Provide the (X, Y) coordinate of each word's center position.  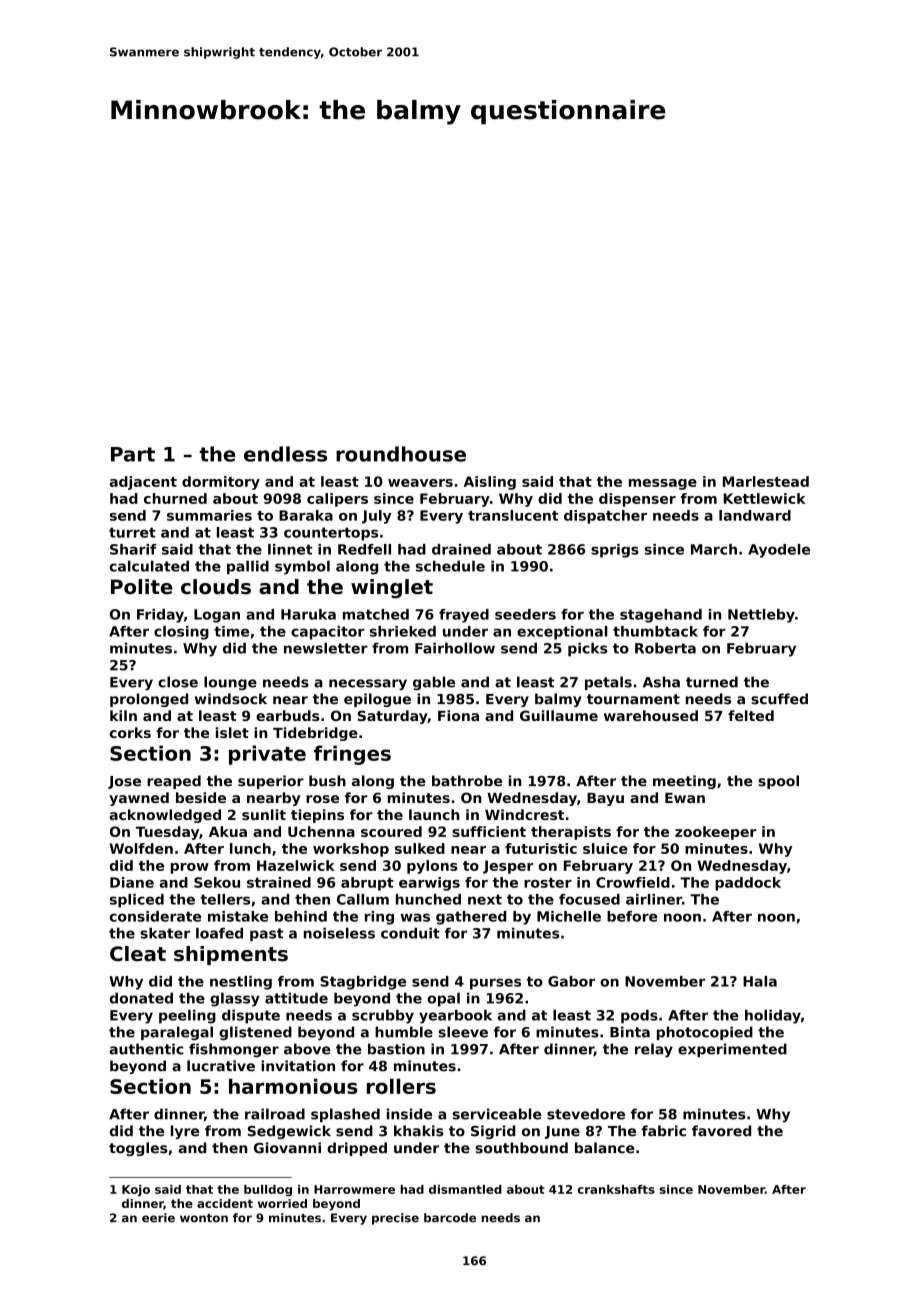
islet (232, 732)
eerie (158, 1218)
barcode (450, 1218)
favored (721, 1131)
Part (133, 454)
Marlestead (766, 481)
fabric (664, 1131)
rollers (401, 1086)
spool (778, 782)
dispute (251, 1016)
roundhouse (401, 454)
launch (434, 814)
